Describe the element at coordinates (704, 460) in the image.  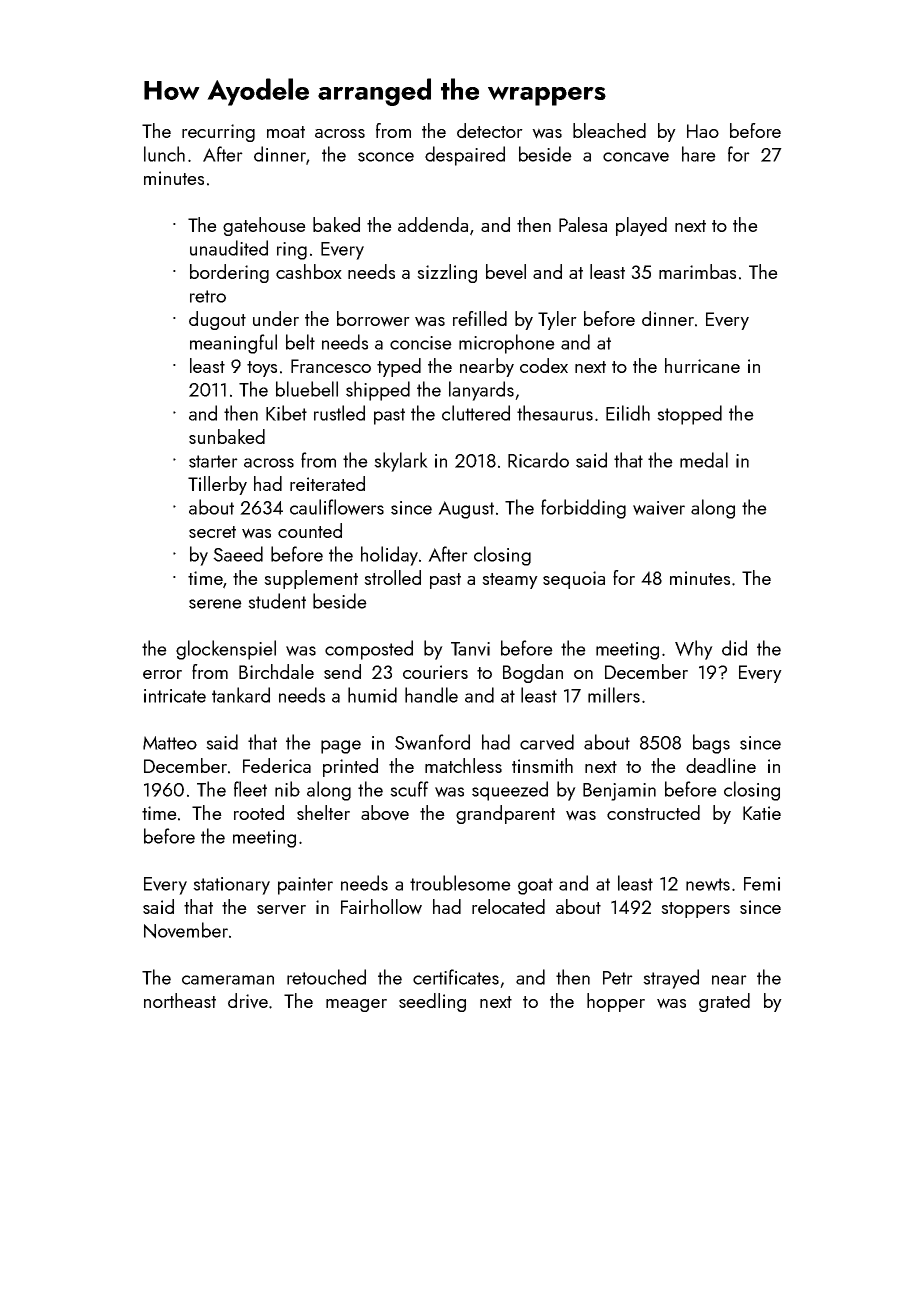
I see `medal` at that location.
